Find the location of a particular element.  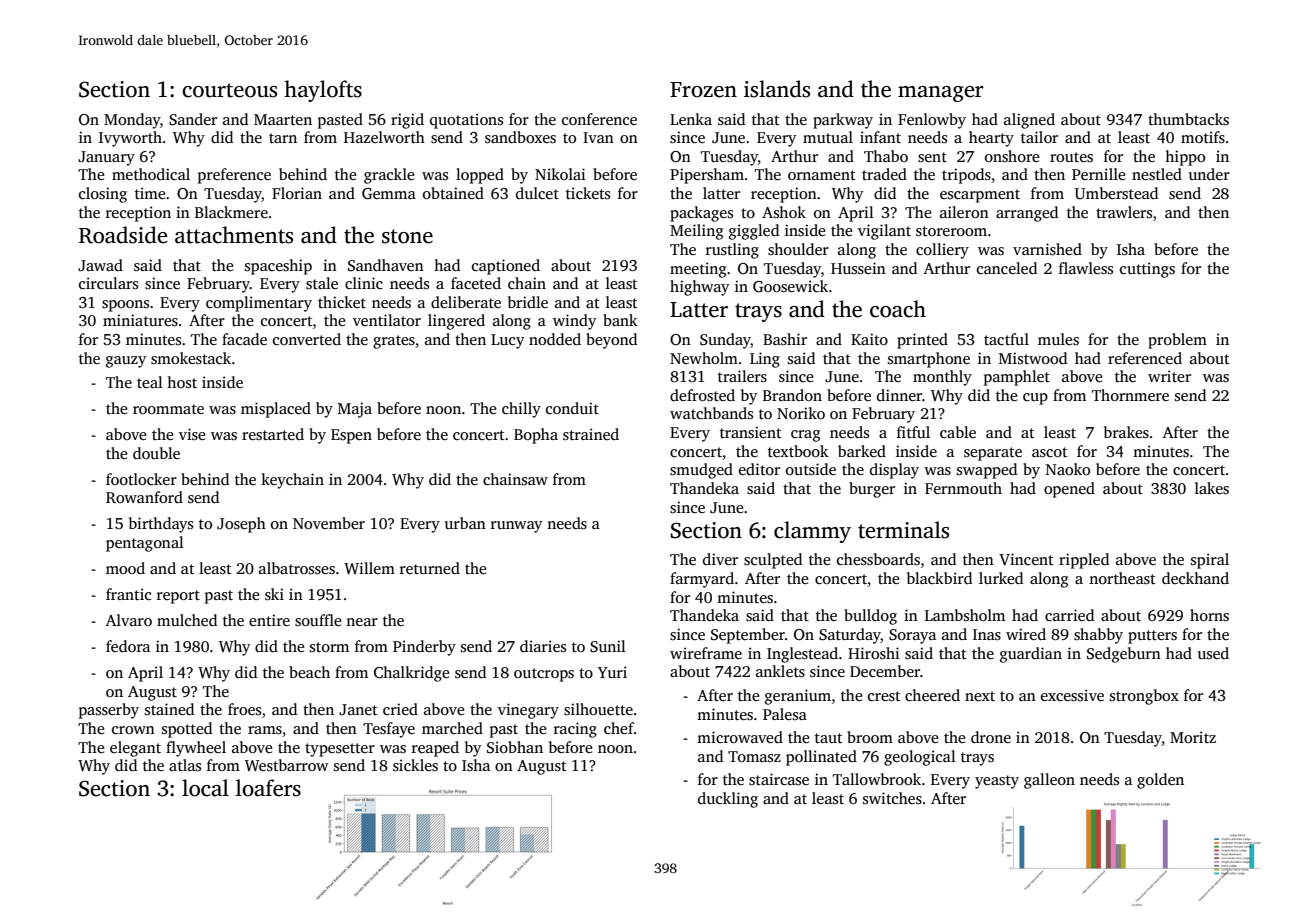

Brandon is located at coordinates (792, 395).
